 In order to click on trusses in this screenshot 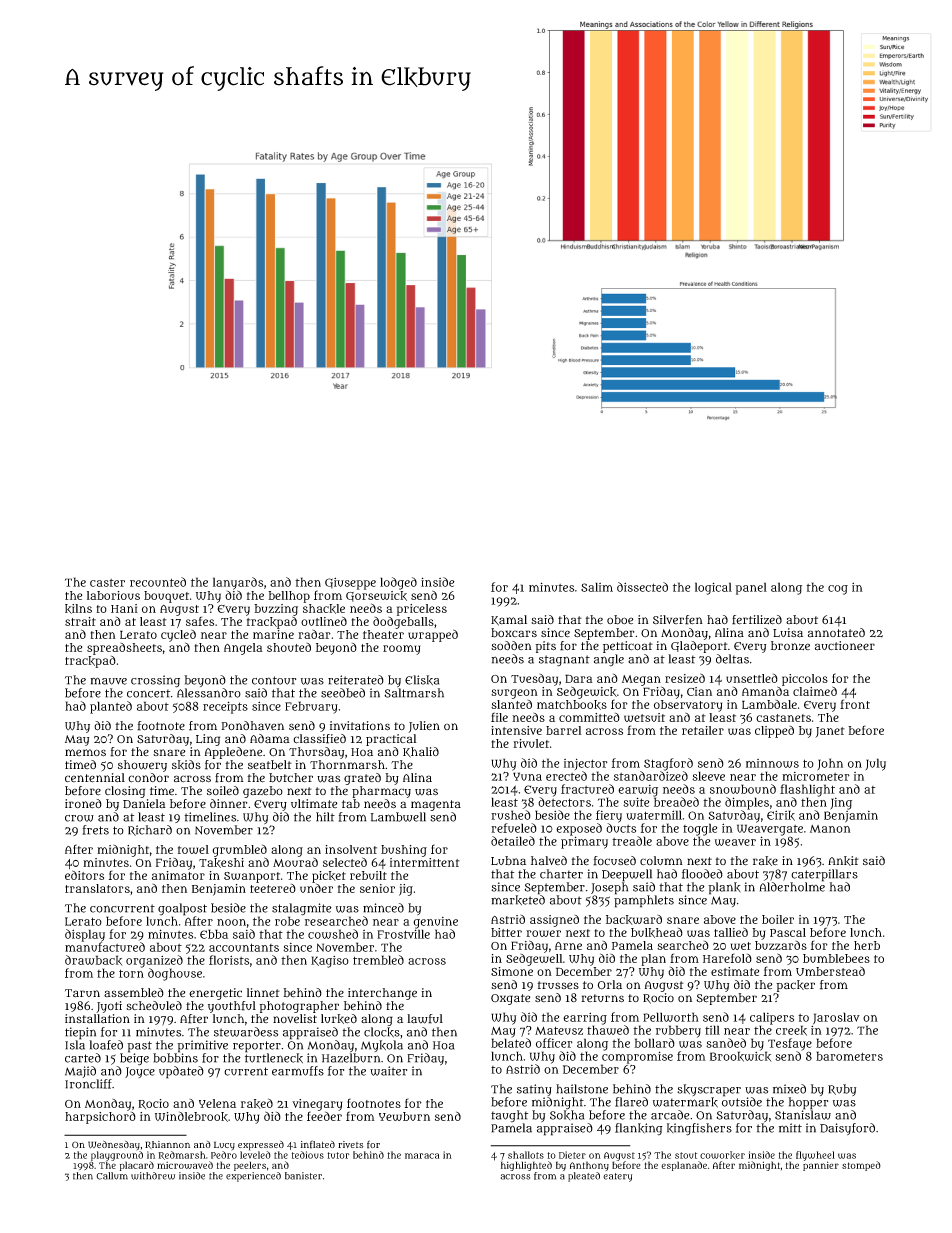, I will do `click(558, 985)`.
